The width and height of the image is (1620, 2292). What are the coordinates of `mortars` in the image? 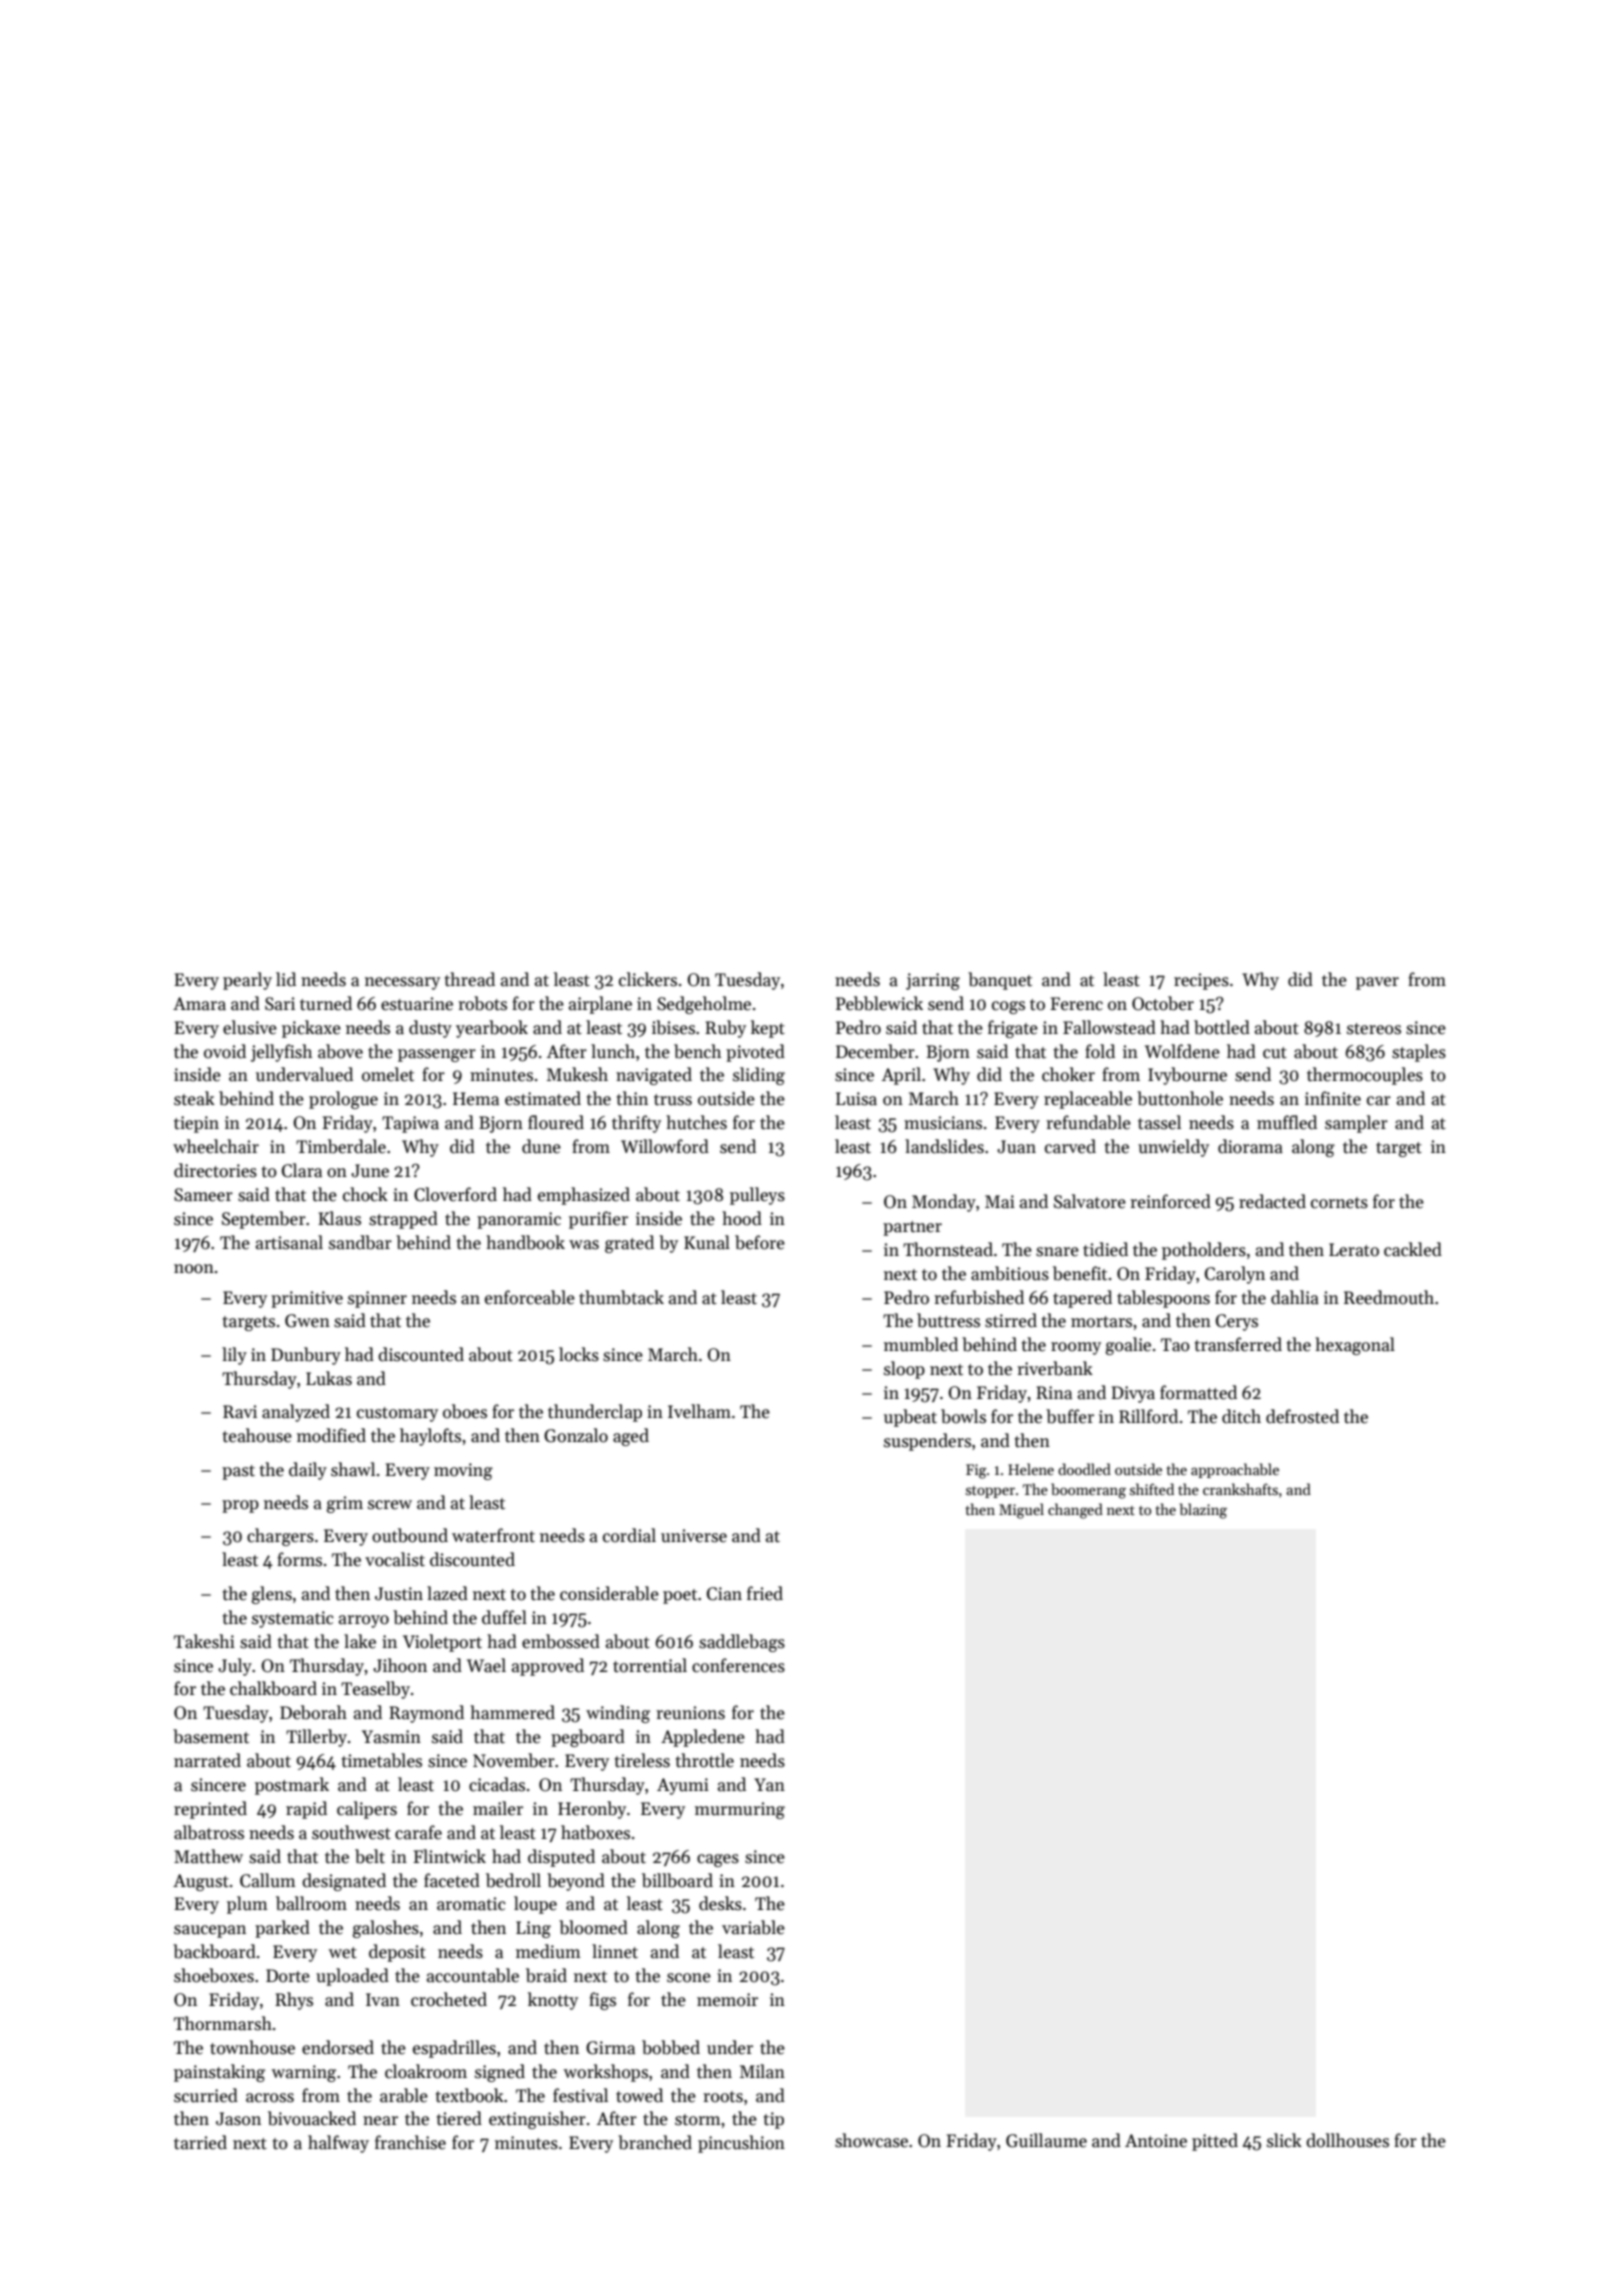 It's located at (1101, 1322).
